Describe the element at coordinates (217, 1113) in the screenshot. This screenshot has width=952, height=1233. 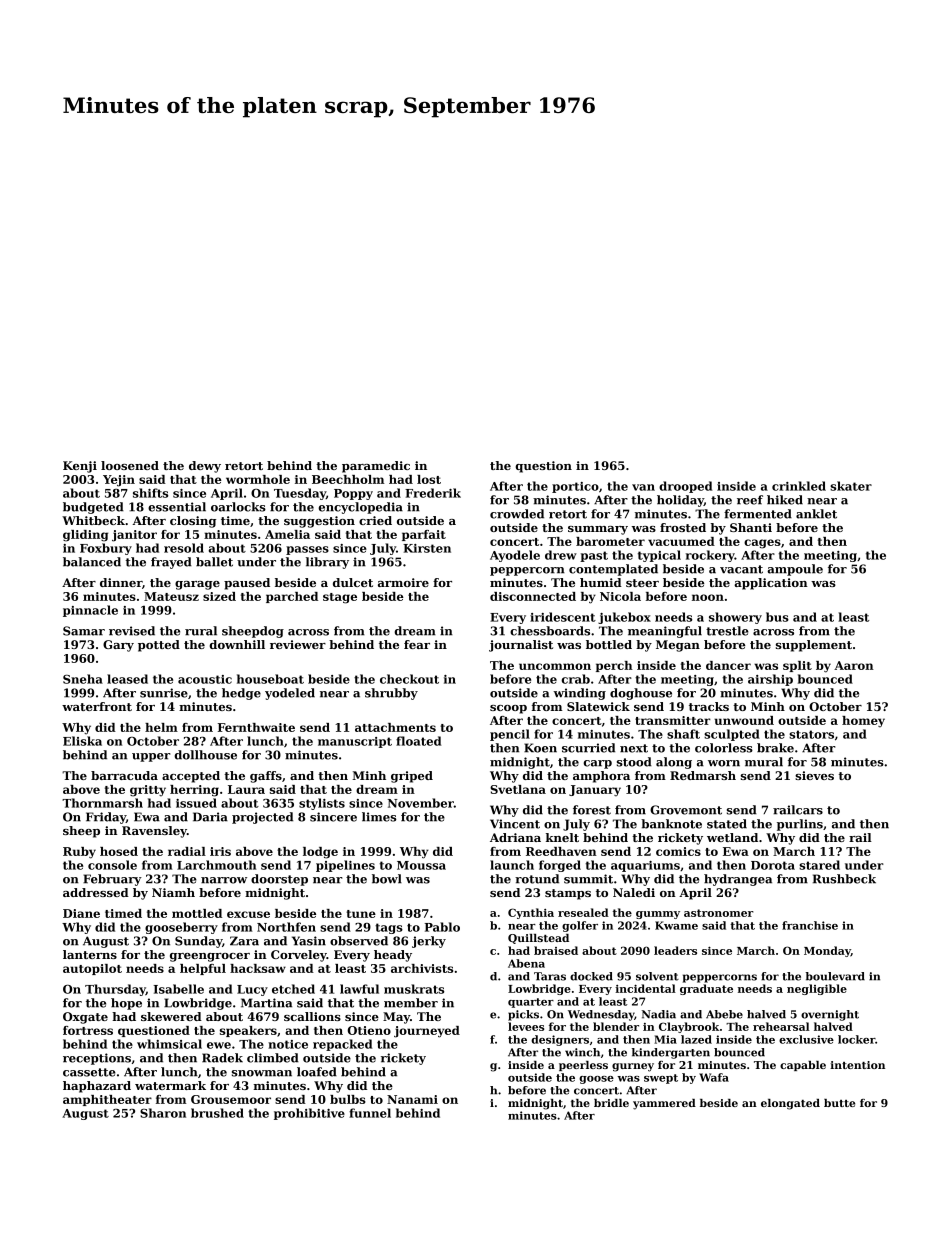
I see `brushed` at that location.
